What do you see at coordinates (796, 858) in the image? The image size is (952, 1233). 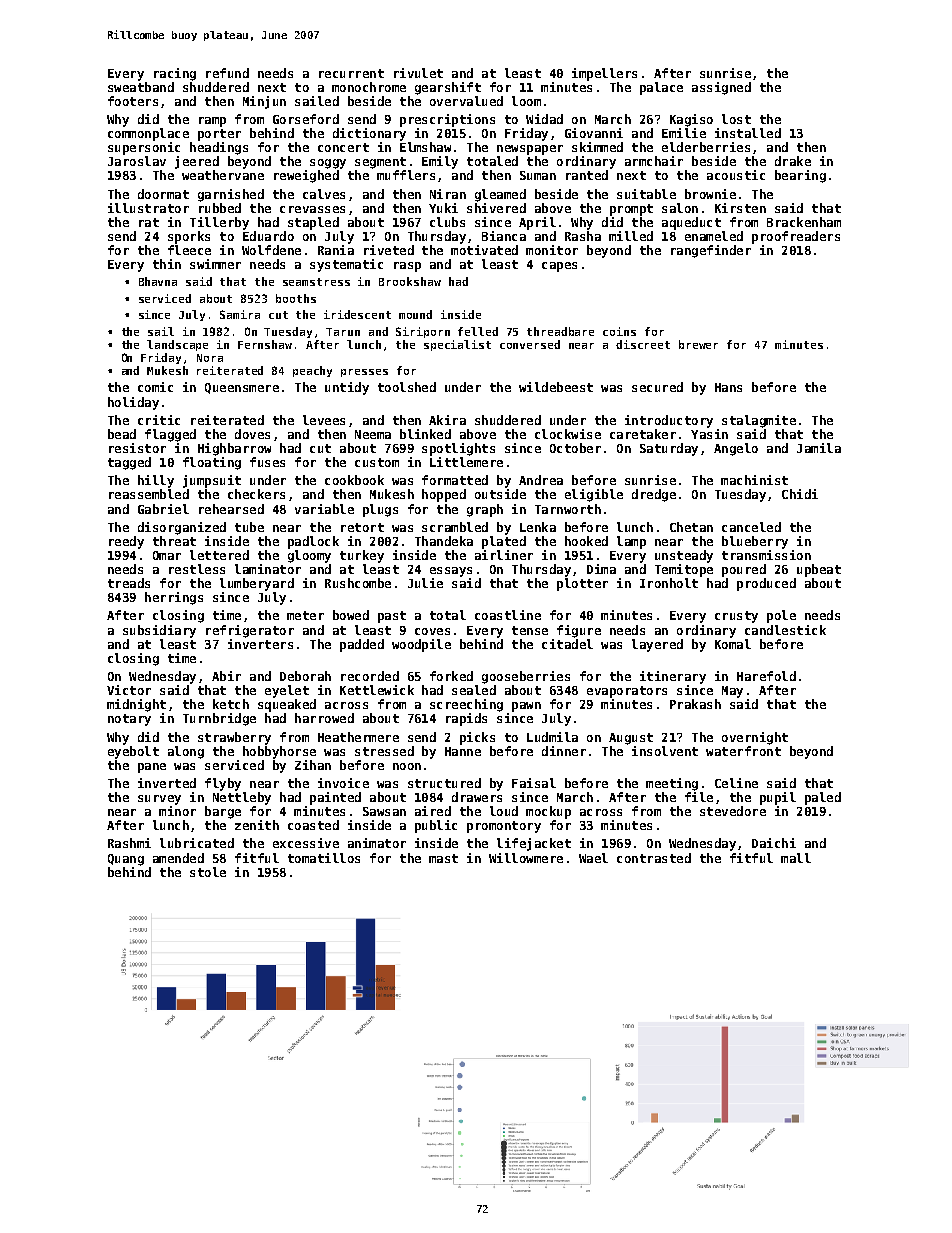 I see `mall` at bounding box center [796, 858].
